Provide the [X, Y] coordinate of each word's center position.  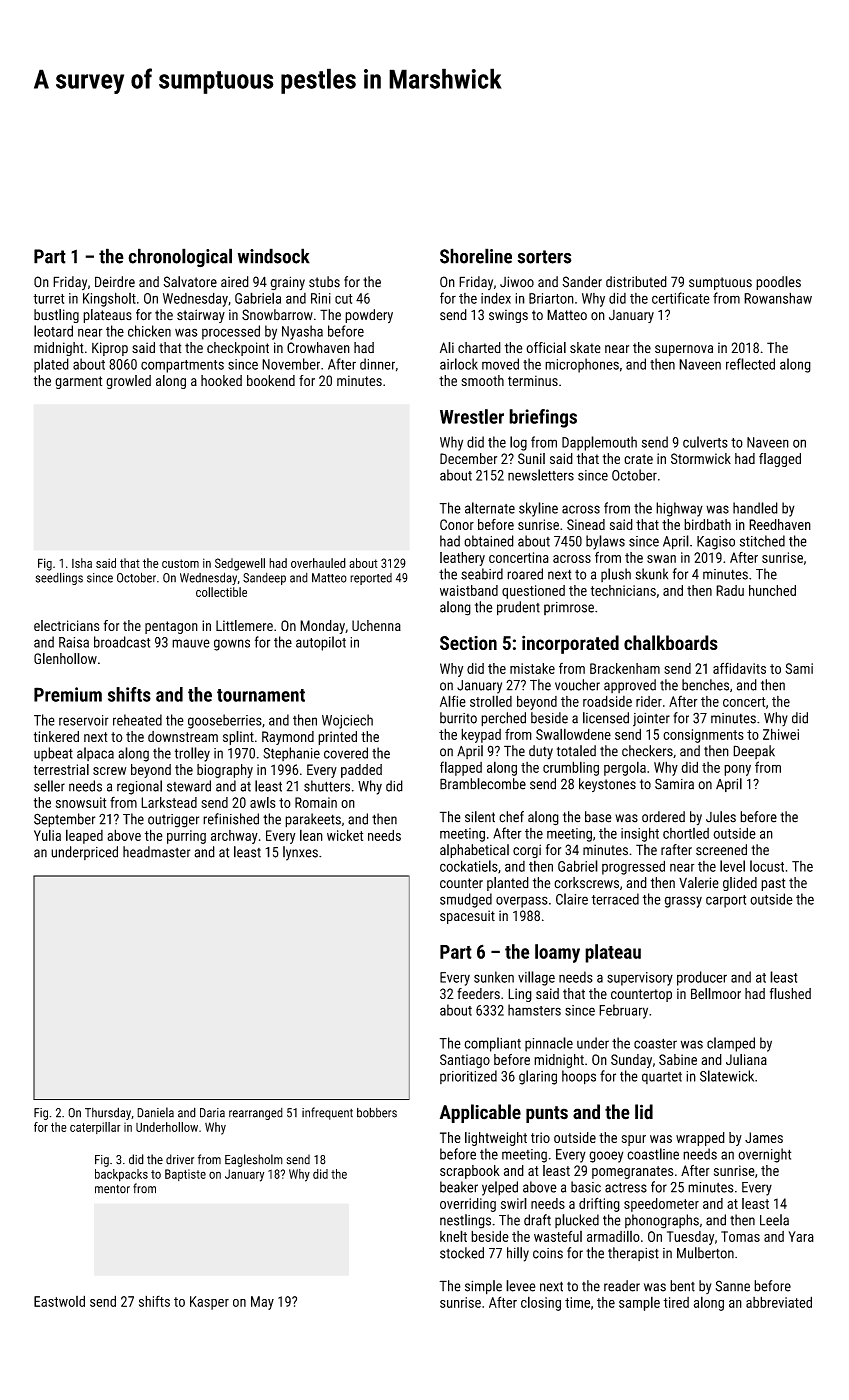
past [773, 884]
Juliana [746, 1059]
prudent [518, 608]
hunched [772, 590]
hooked [221, 380]
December [468, 458]
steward [189, 786]
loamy [557, 953]
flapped [461, 768]
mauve [191, 643]
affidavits [739, 668]
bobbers [377, 1112]
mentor [112, 1189]
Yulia [47, 835]
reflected [750, 364]
